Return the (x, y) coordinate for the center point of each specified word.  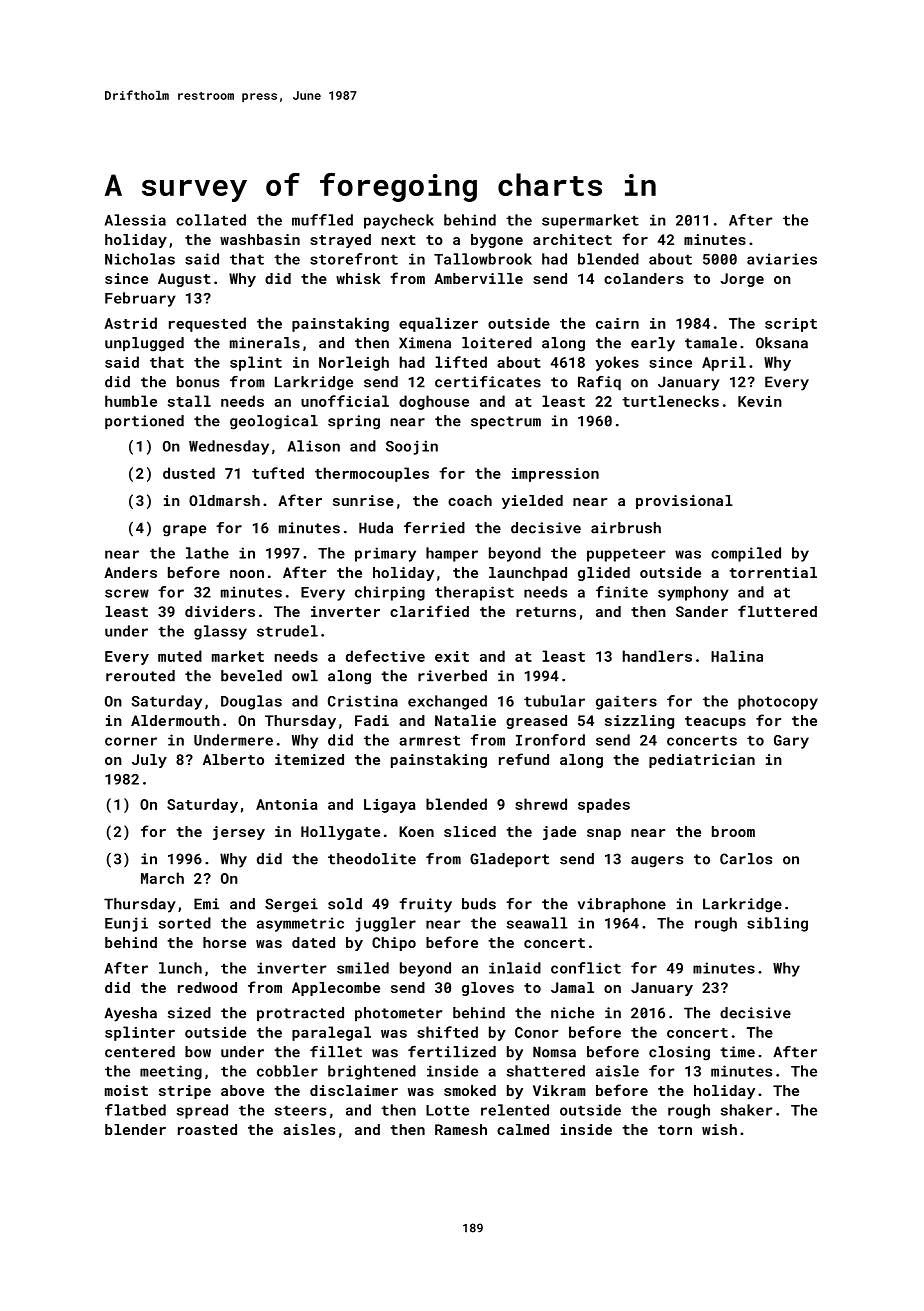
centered (140, 1052)
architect (572, 239)
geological (274, 422)
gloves (488, 989)
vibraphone (622, 905)
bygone (497, 241)
